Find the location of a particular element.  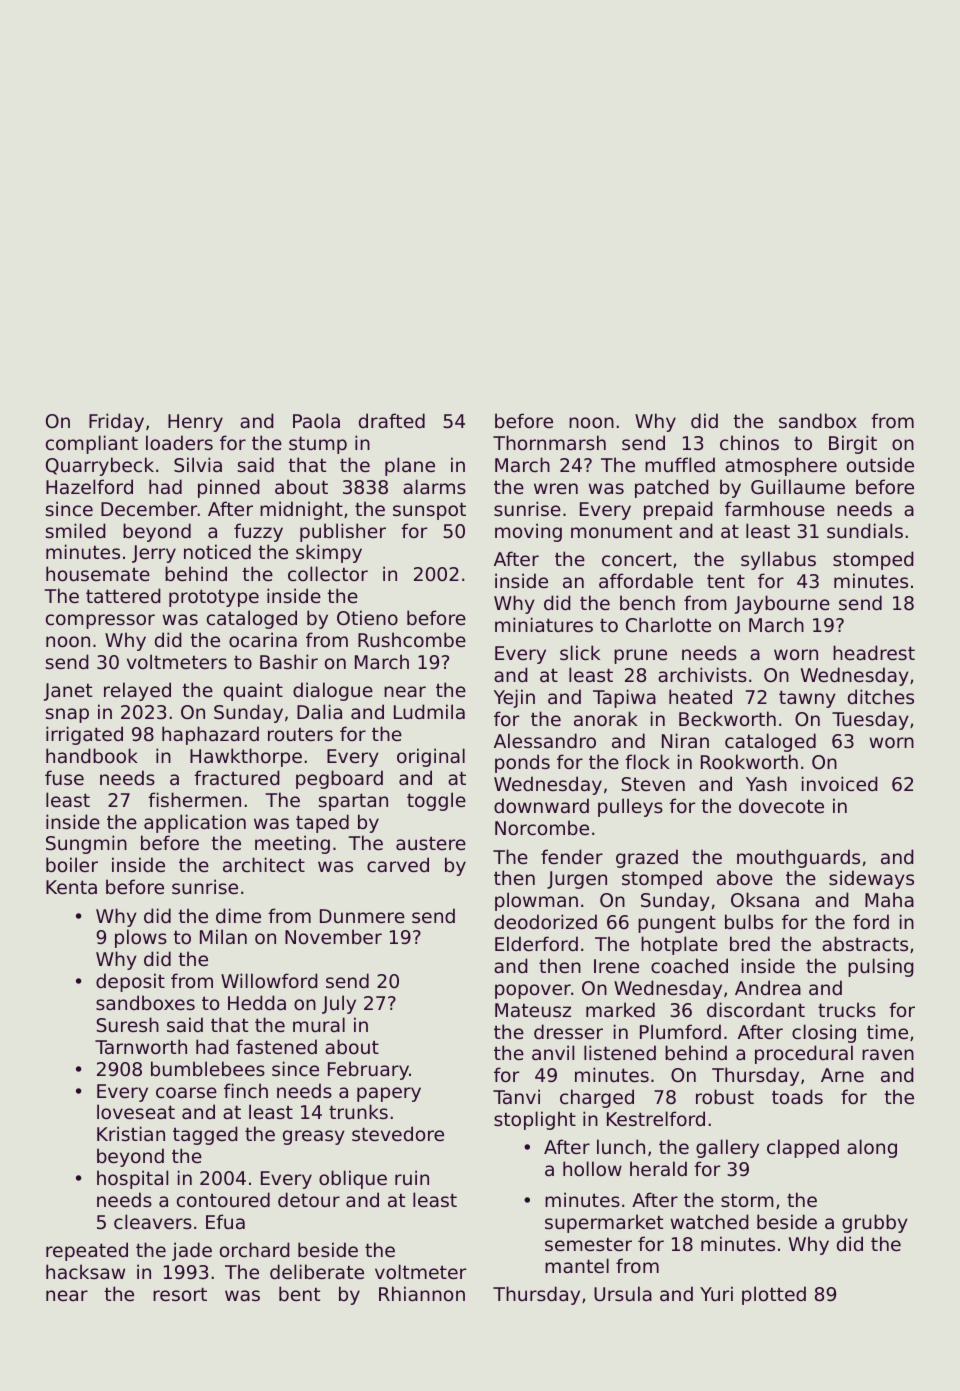

Yuri is located at coordinates (716, 1293).
